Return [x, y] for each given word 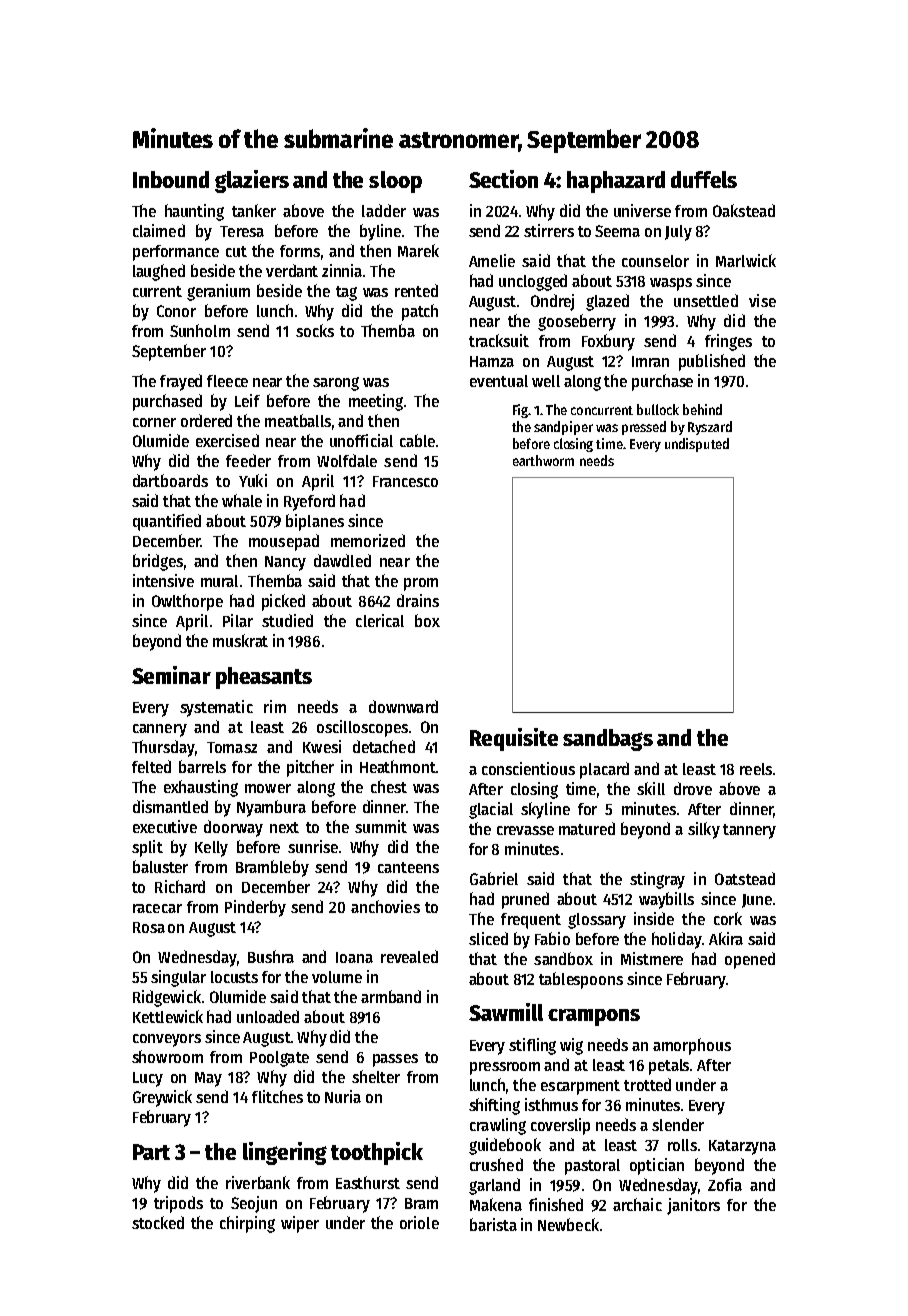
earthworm [543, 460]
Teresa [242, 231]
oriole [419, 1222]
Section [503, 179]
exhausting [201, 788]
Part [151, 1152]
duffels [704, 179]
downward [403, 706]
